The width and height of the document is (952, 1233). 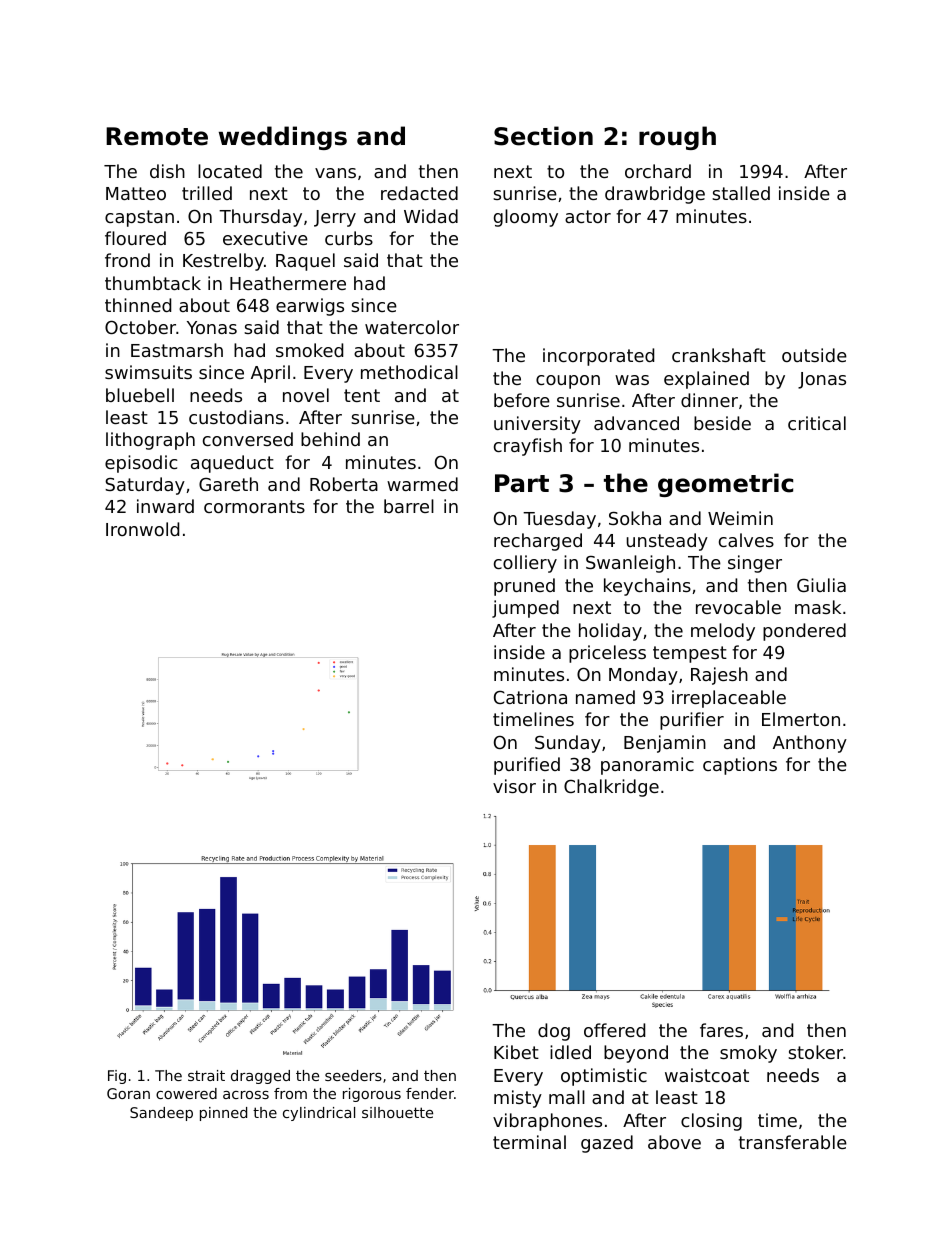 What do you see at coordinates (430, 1093) in the document?
I see `fender` at bounding box center [430, 1093].
